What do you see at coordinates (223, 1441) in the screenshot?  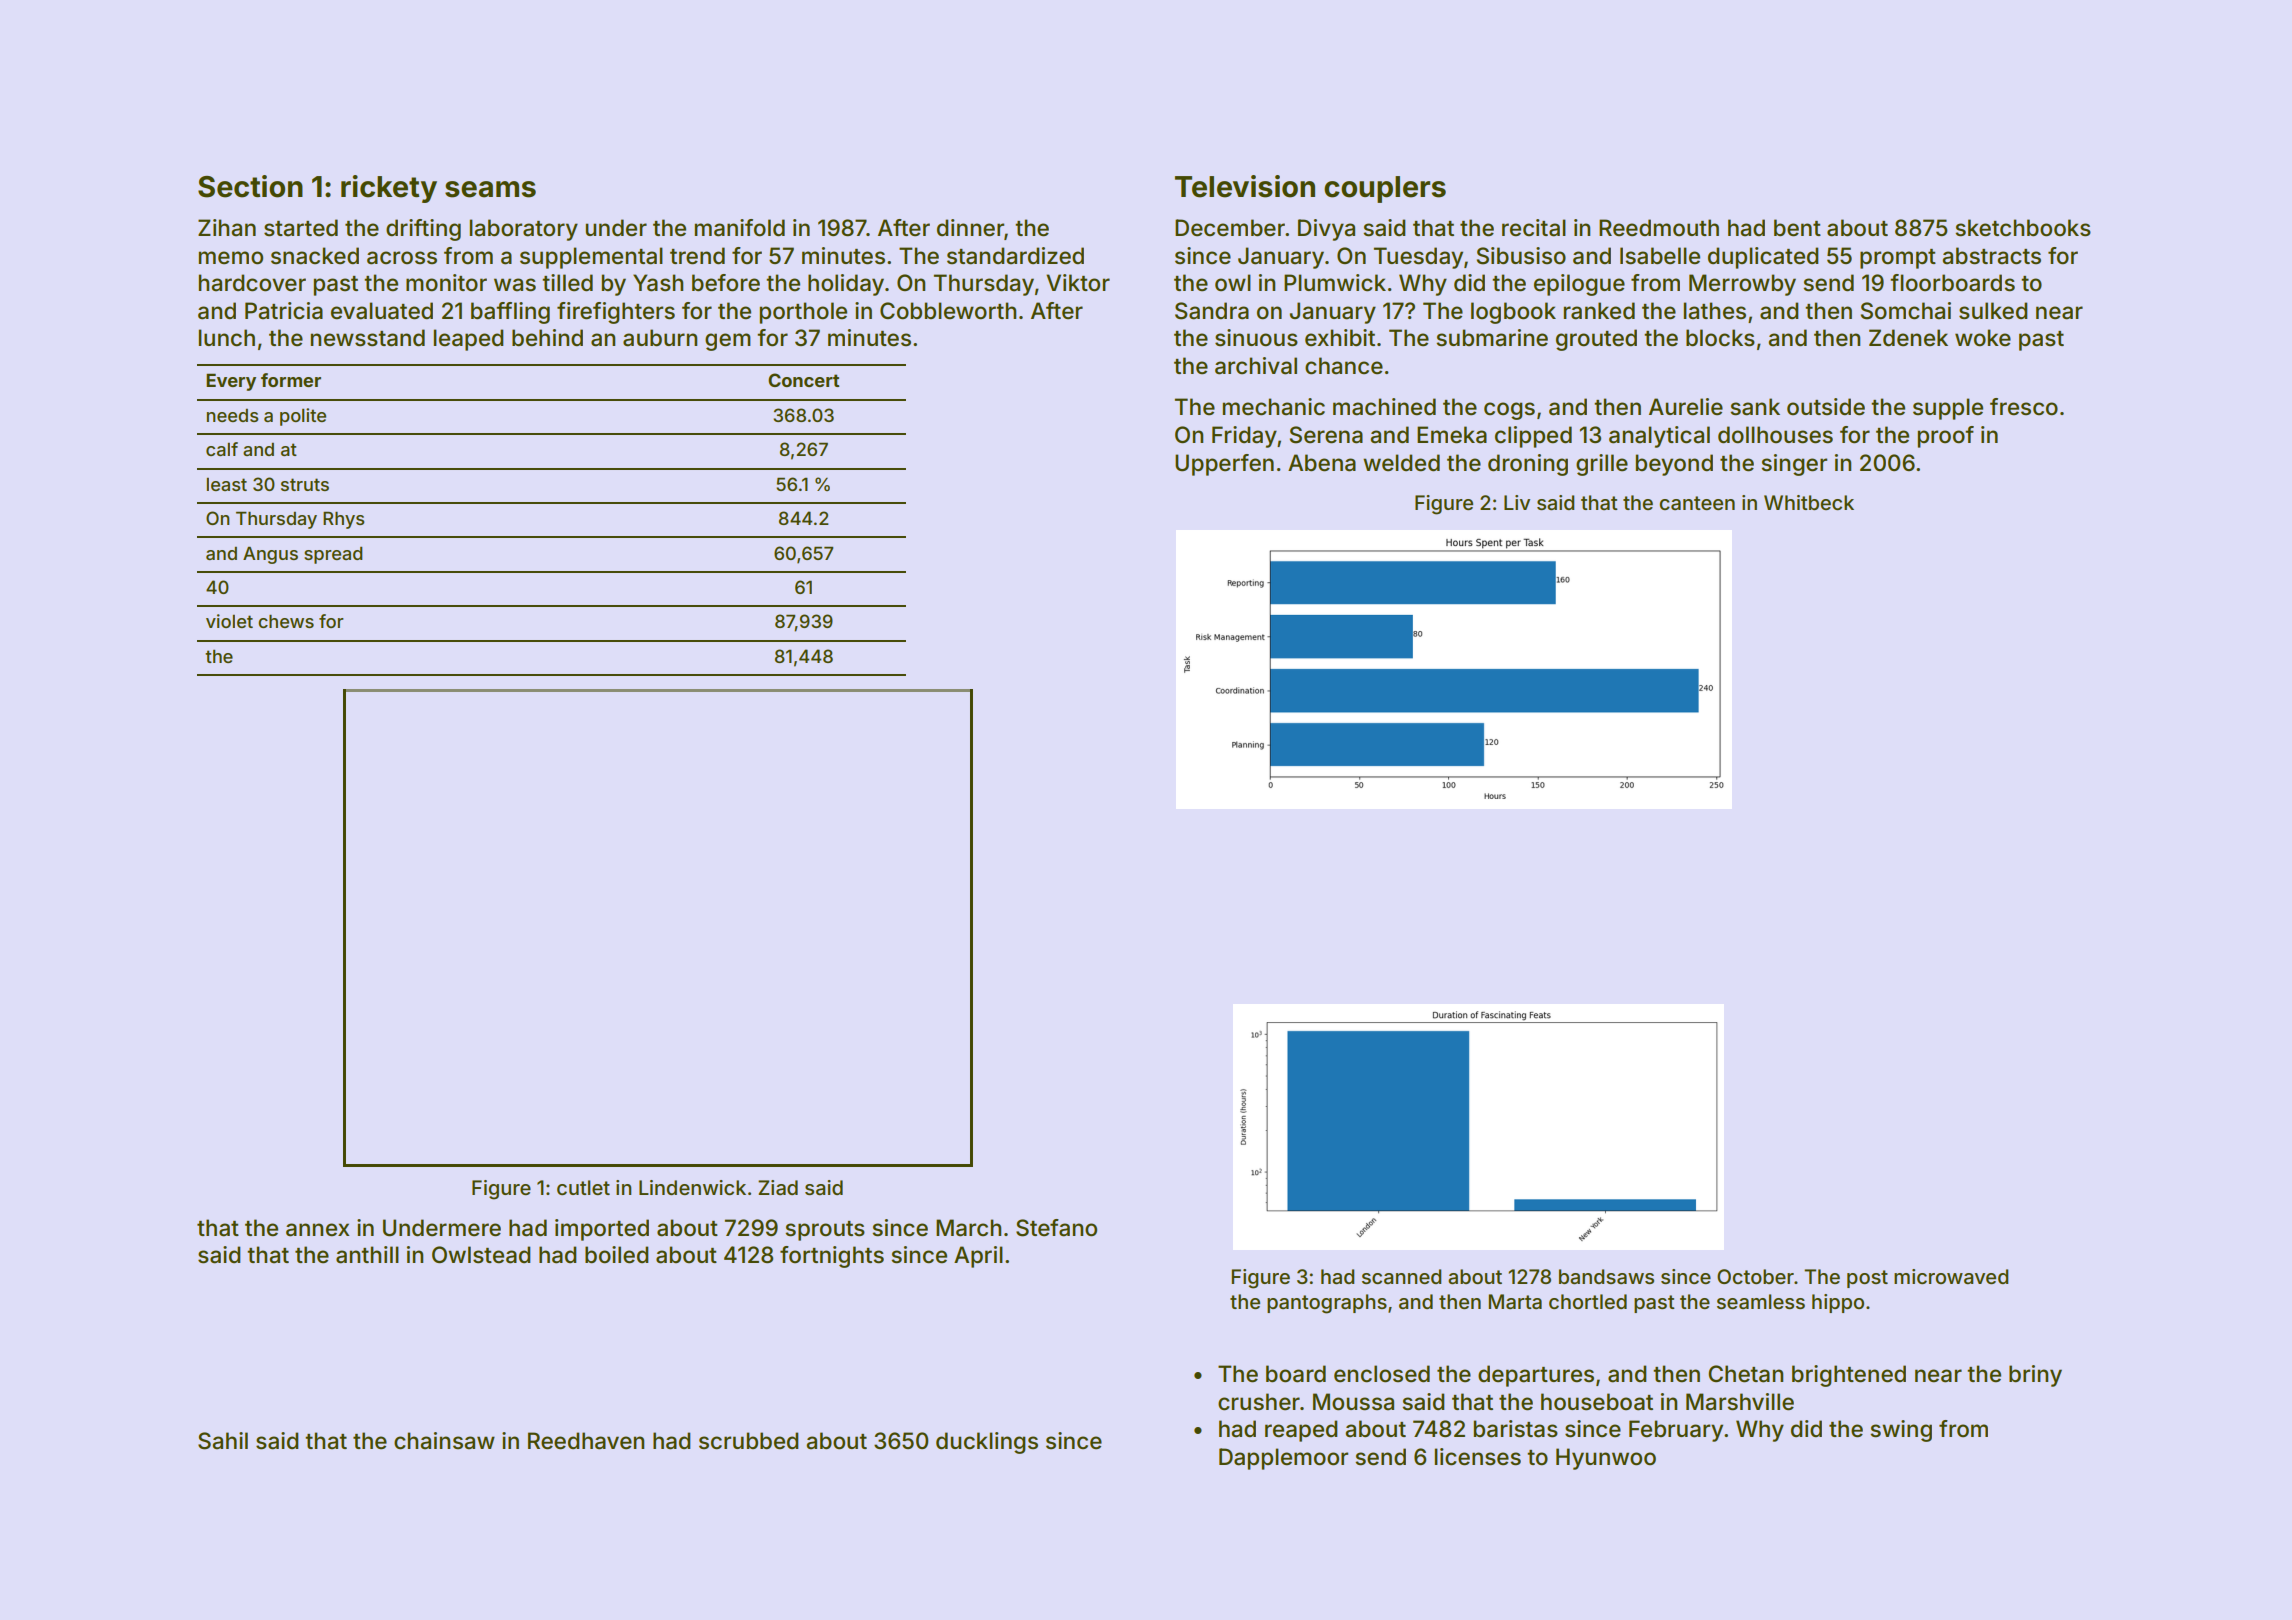 I see `Sahil` at bounding box center [223, 1441].
